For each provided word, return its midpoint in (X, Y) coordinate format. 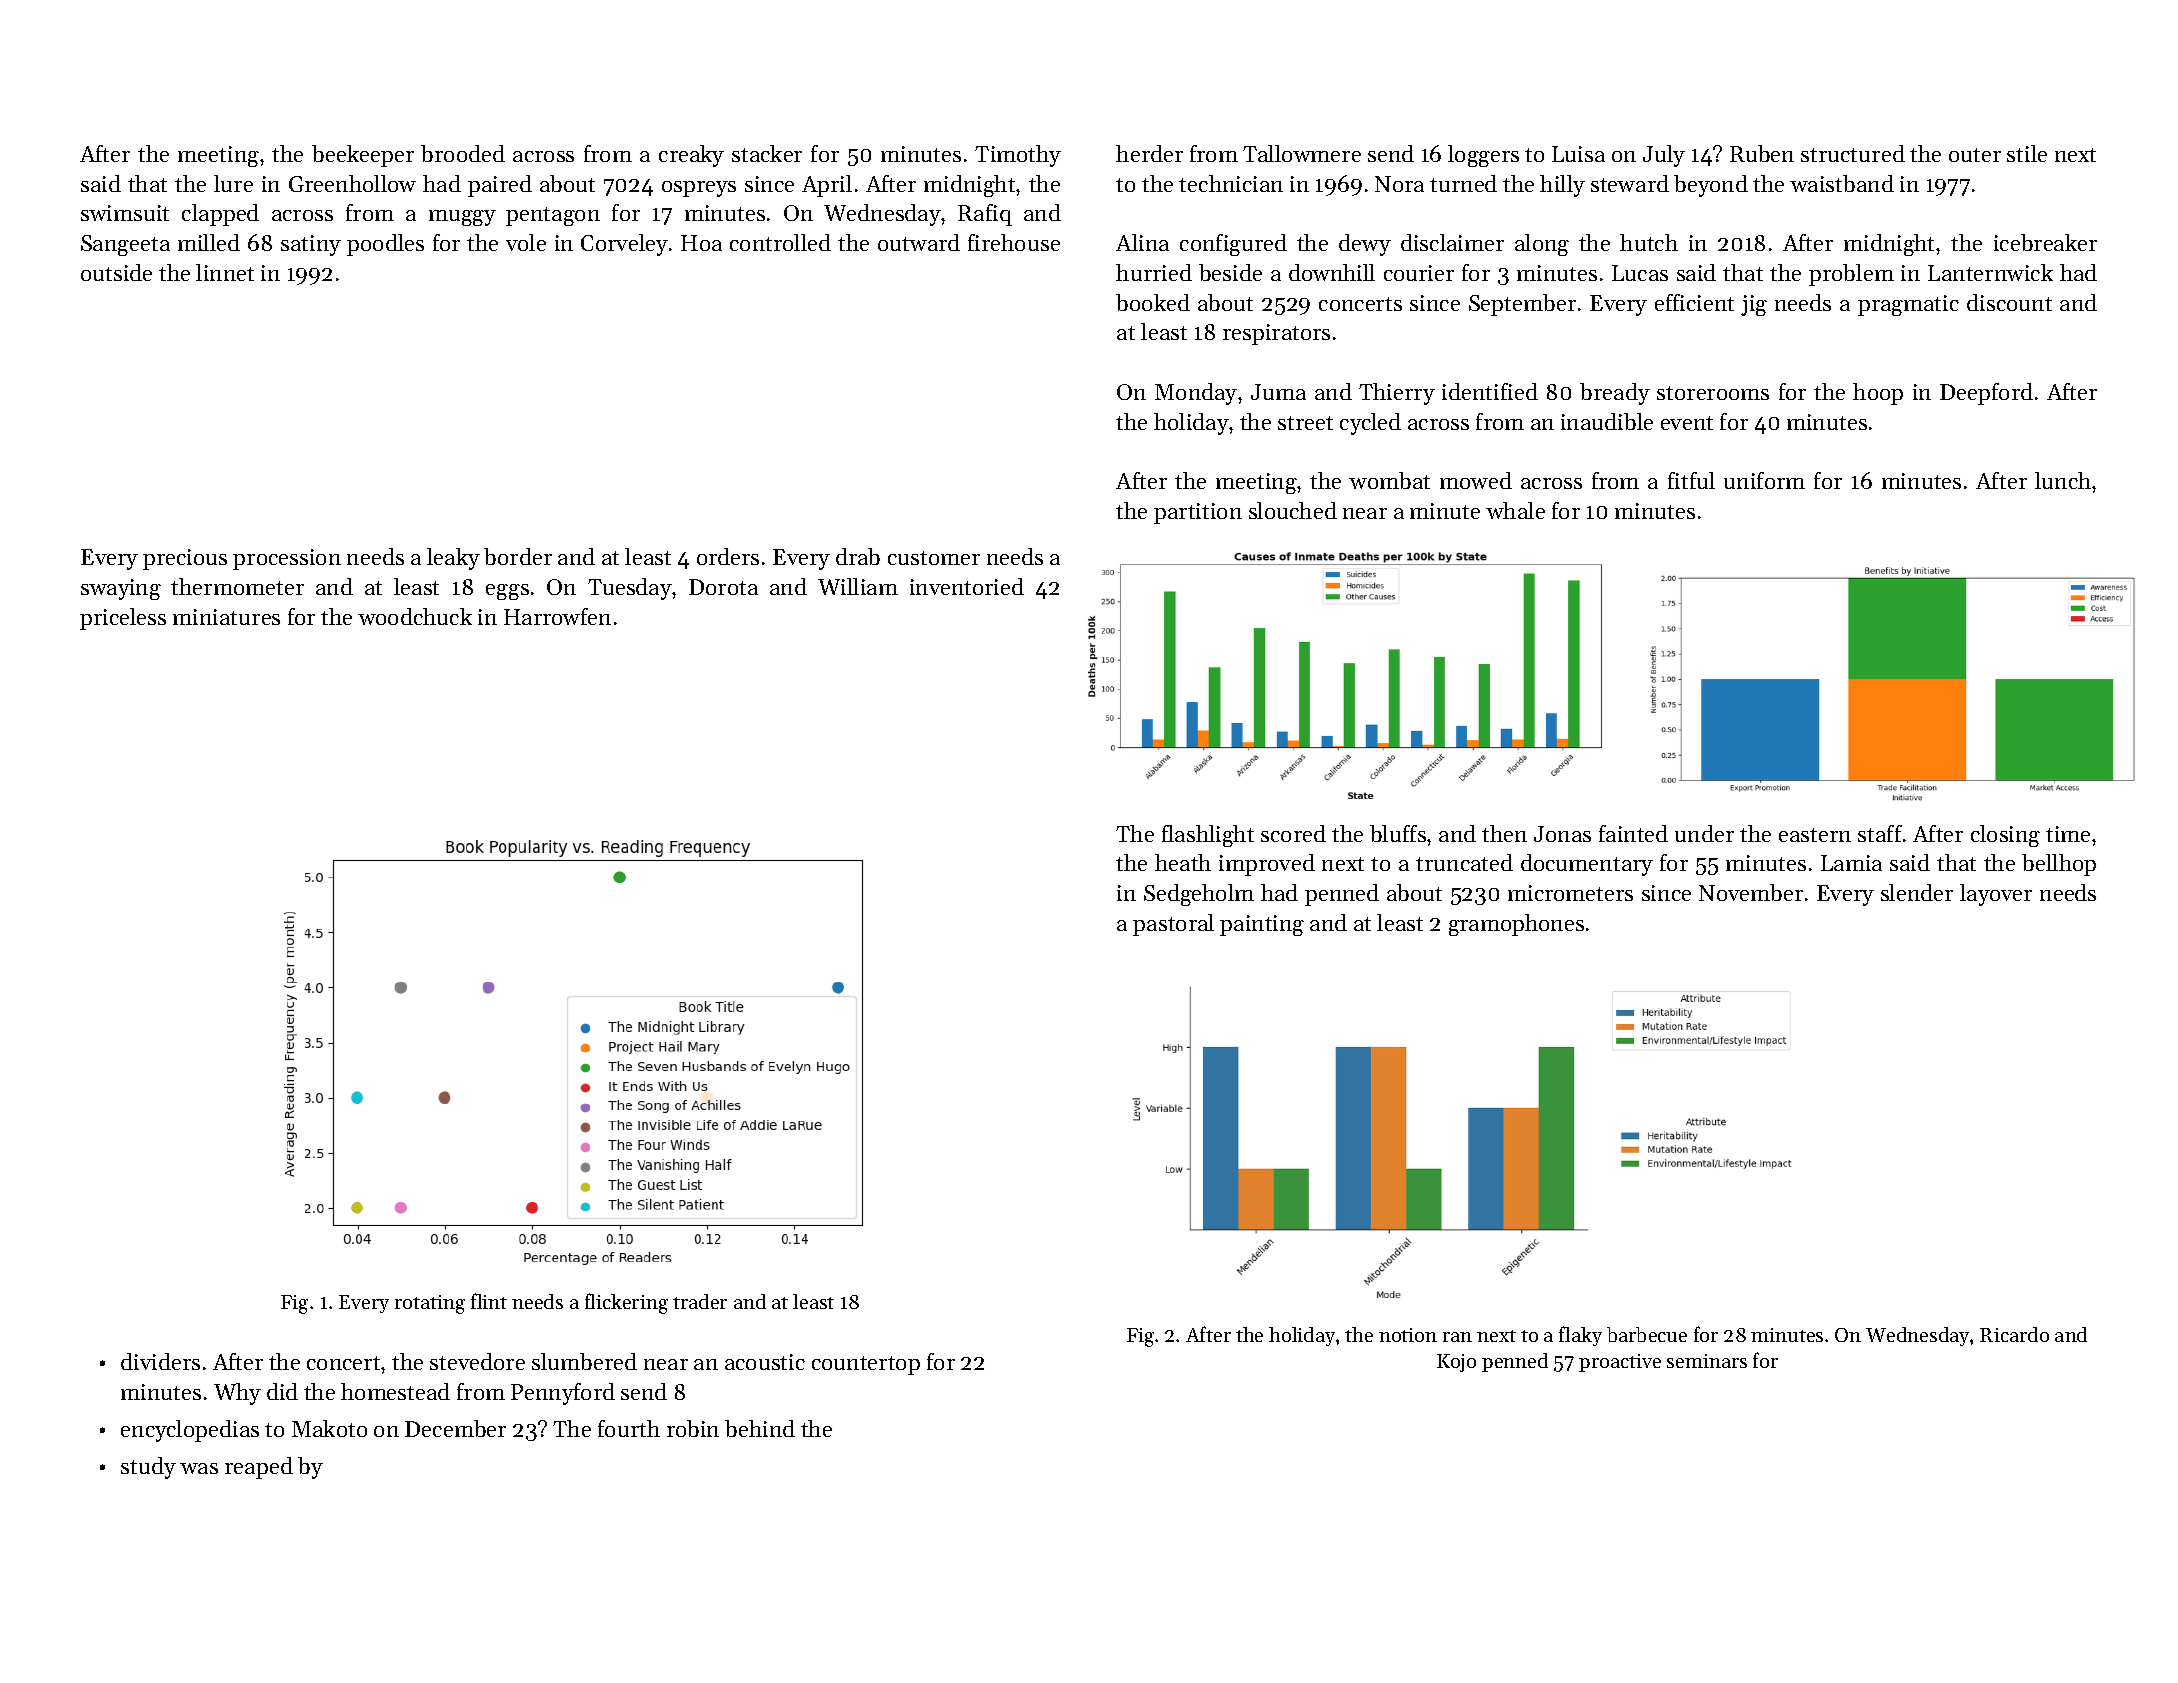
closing (2005, 836)
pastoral (1173, 925)
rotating (430, 1304)
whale (1515, 510)
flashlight (1208, 836)
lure (233, 183)
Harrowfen (557, 616)
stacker (767, 153)
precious (185, 559)
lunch (2063, 480)
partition (1198, 513)
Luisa (1578, 154)
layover (1996, 895)
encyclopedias (190, 1431)
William (858, 586)
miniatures (226, 617)
